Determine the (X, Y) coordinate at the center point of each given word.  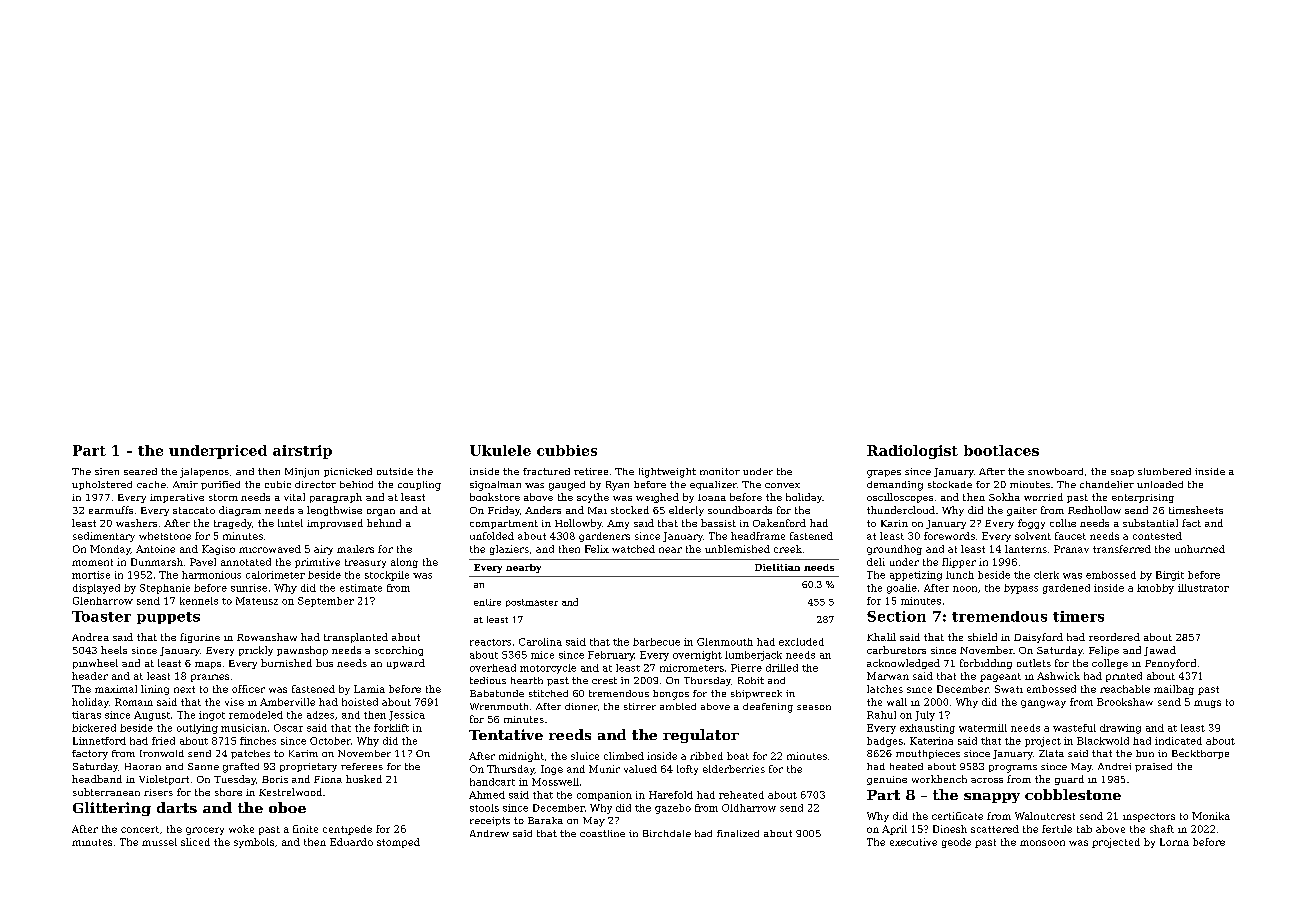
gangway (1043, 704)
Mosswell (555, 782)
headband (97, 779)
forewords (949, 536)
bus (324, 663)
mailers (355, 549)
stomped (398, 843)
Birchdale (667, 833)
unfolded (492, 536)
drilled (782, 668)
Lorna (1174, 842)
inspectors (1149, 817)
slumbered (1164, 471)
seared (140, 471)
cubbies (567, 450)
